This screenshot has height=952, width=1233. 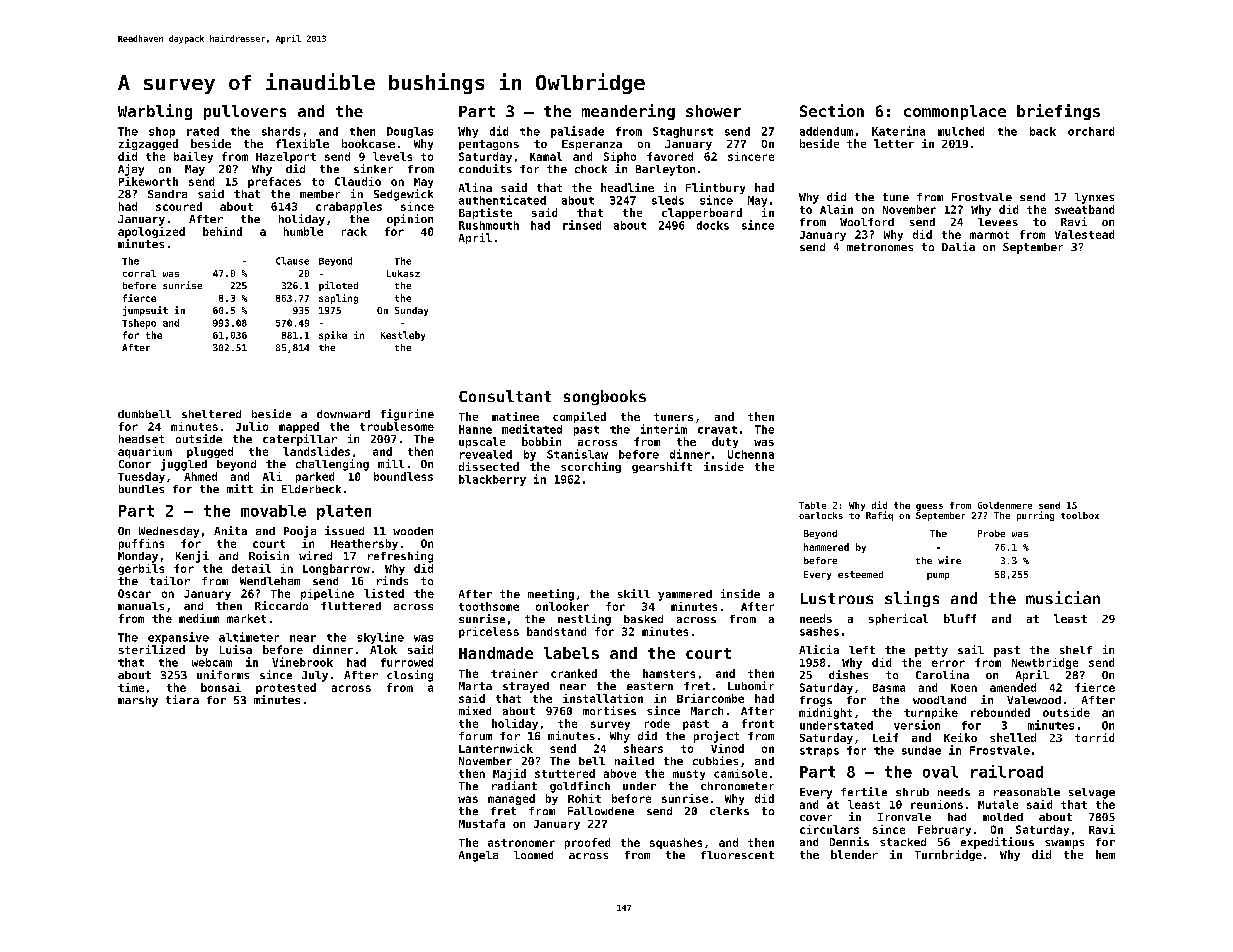 What do you see at coordinates (482, 823) in the screenshot?
I see `Mustafa` at bounding box center [482, 823].
